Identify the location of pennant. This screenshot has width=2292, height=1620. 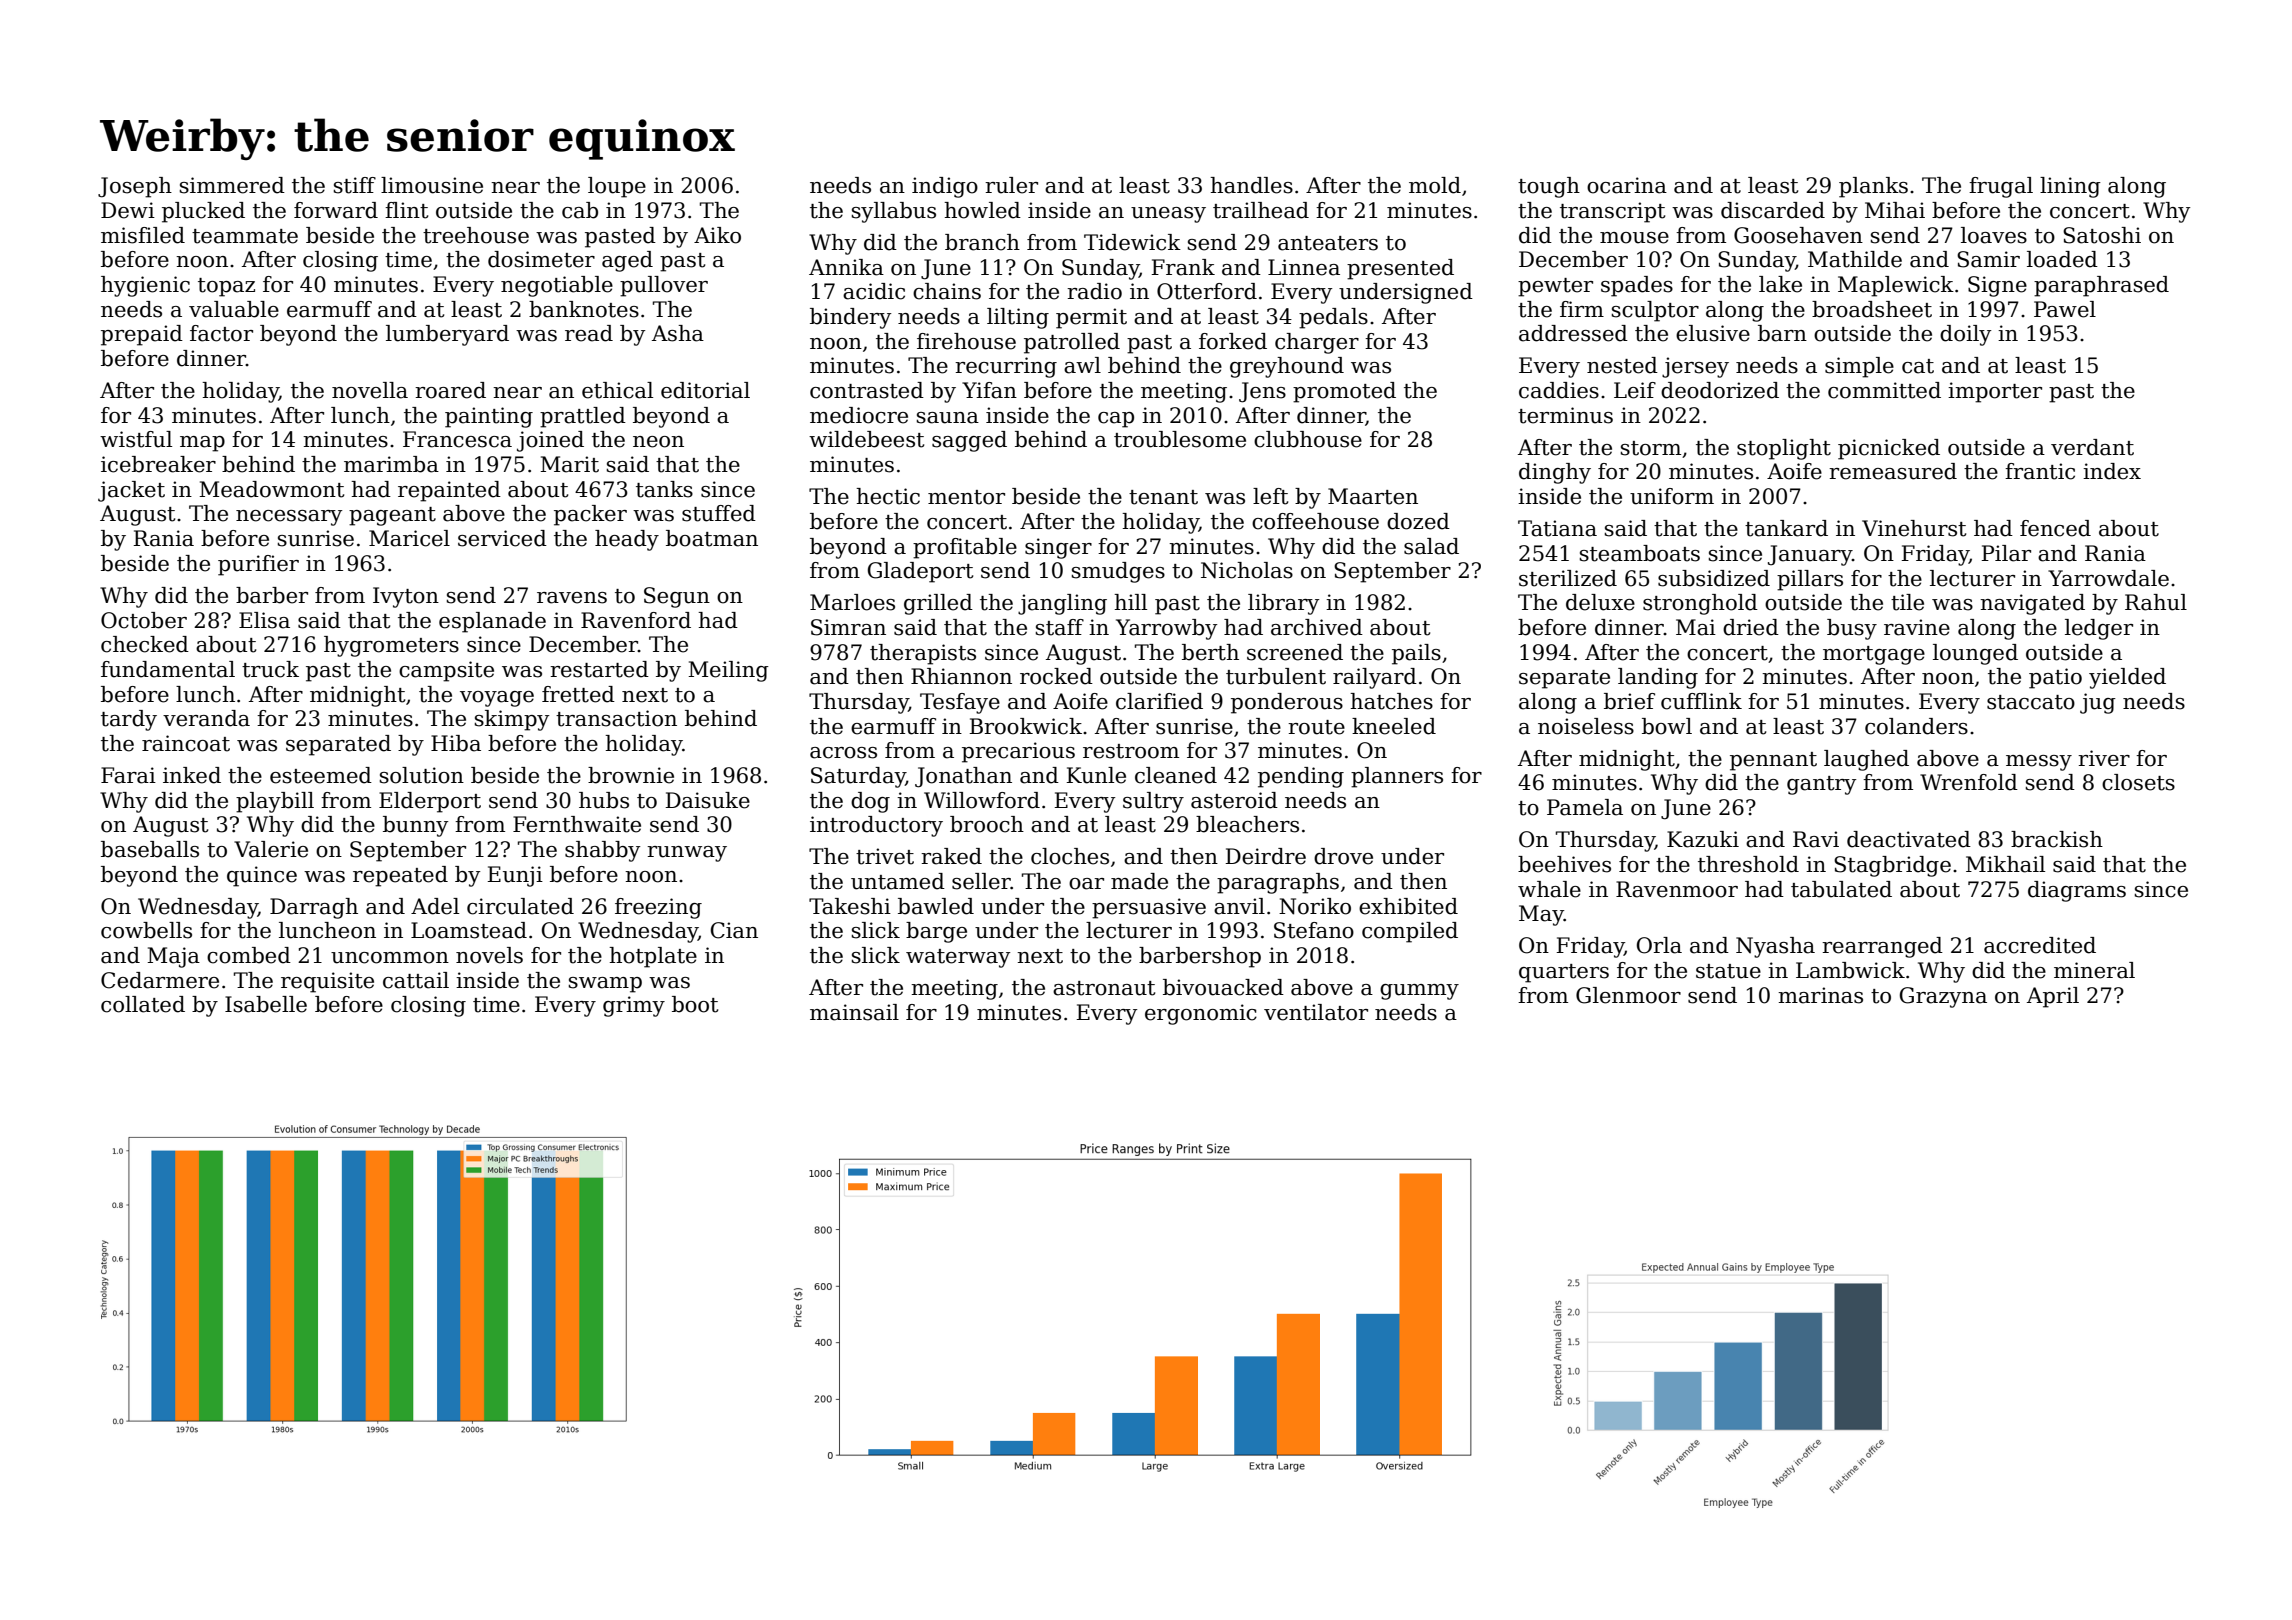
(1773, 761).
